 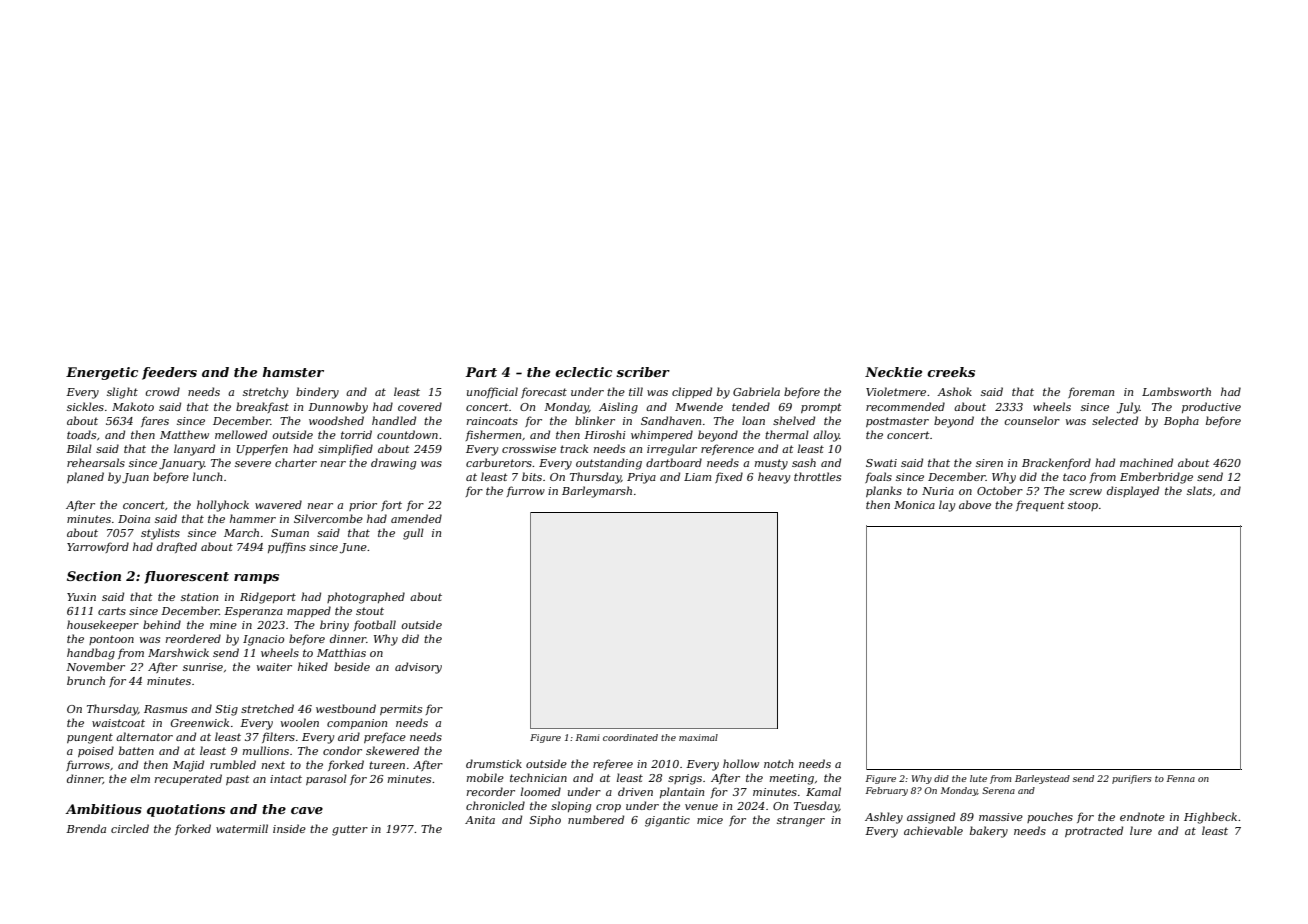 I want to click on Anita, so click(x=480, y=820).
